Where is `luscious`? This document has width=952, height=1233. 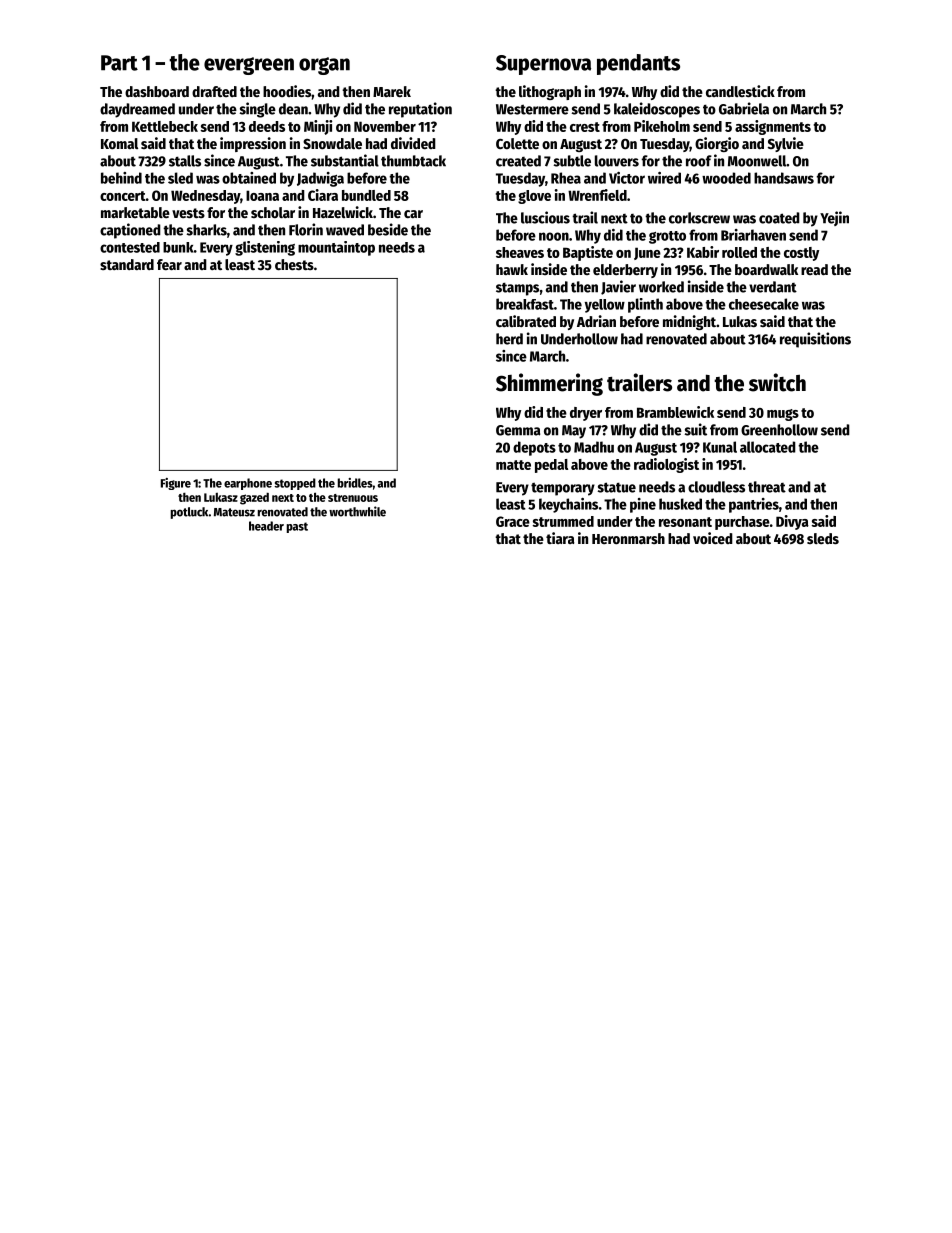
luscious is located at coordinates (545, 217).
